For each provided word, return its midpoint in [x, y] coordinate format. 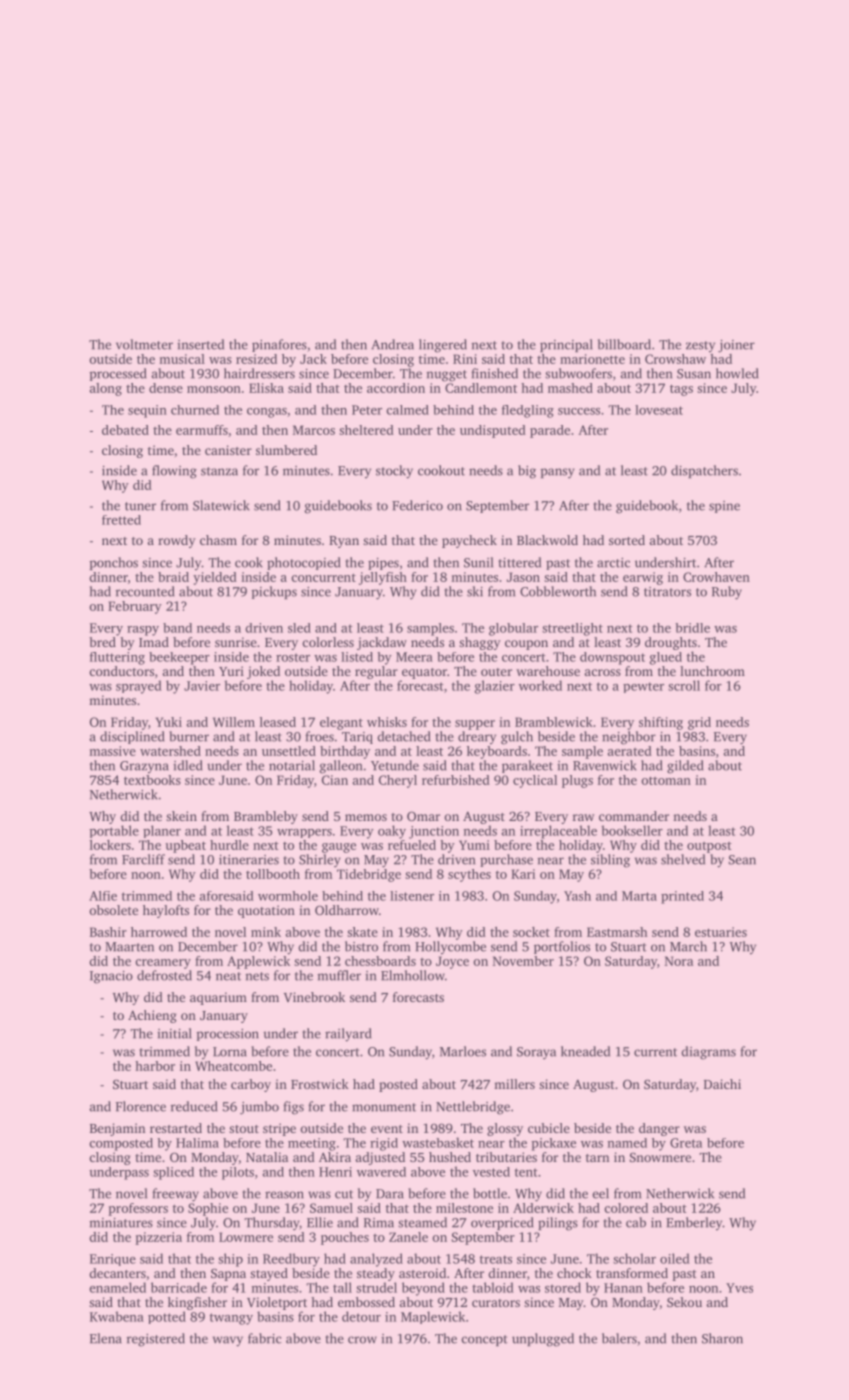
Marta [639, 896]
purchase [506, 860]
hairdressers [259, 373]
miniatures [121, 1223]
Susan [694, 374]
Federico [417, 505]
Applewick [258, 962]
